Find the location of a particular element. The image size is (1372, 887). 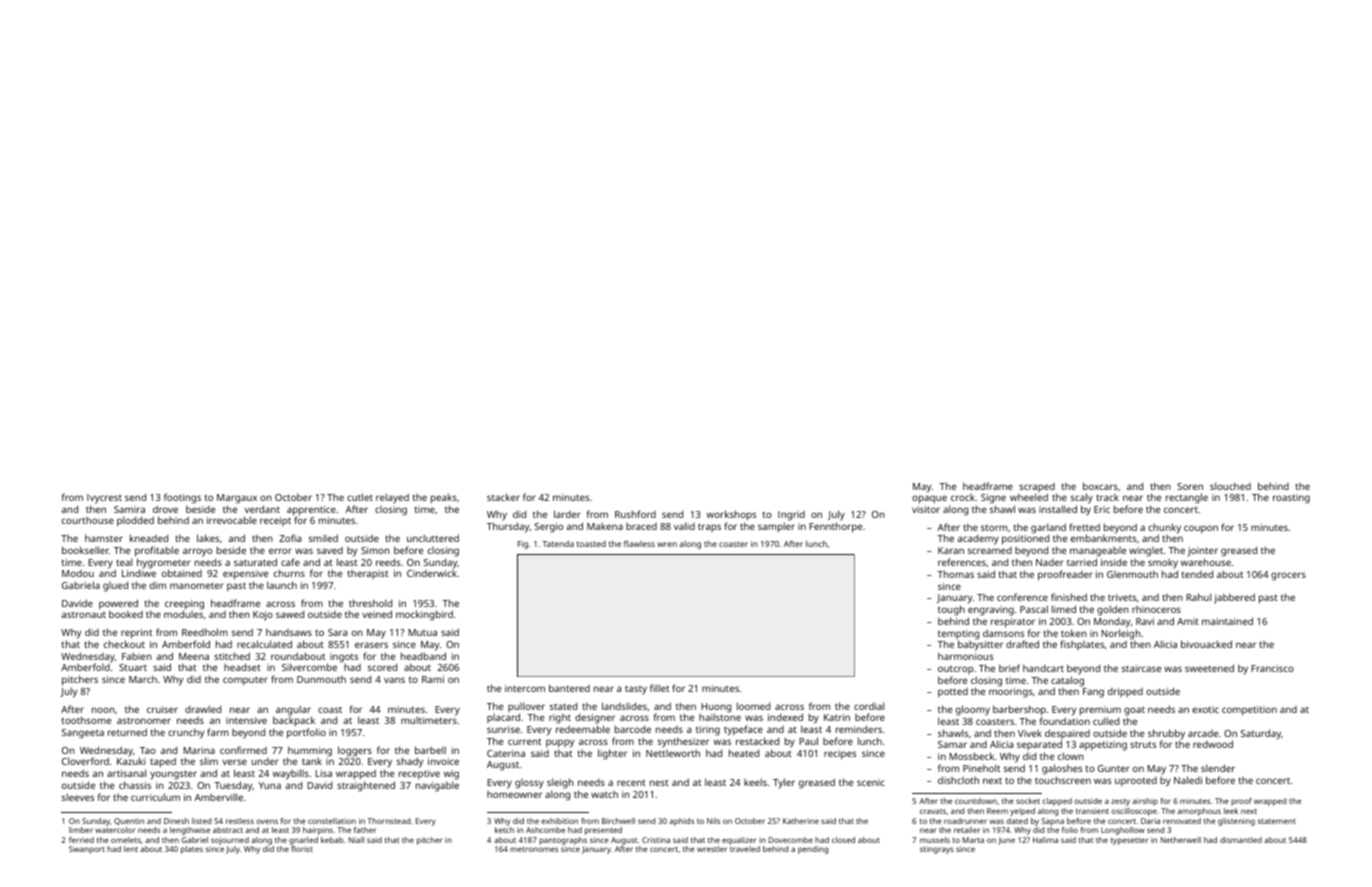

stingrays is located at coordinates (937, 850).
